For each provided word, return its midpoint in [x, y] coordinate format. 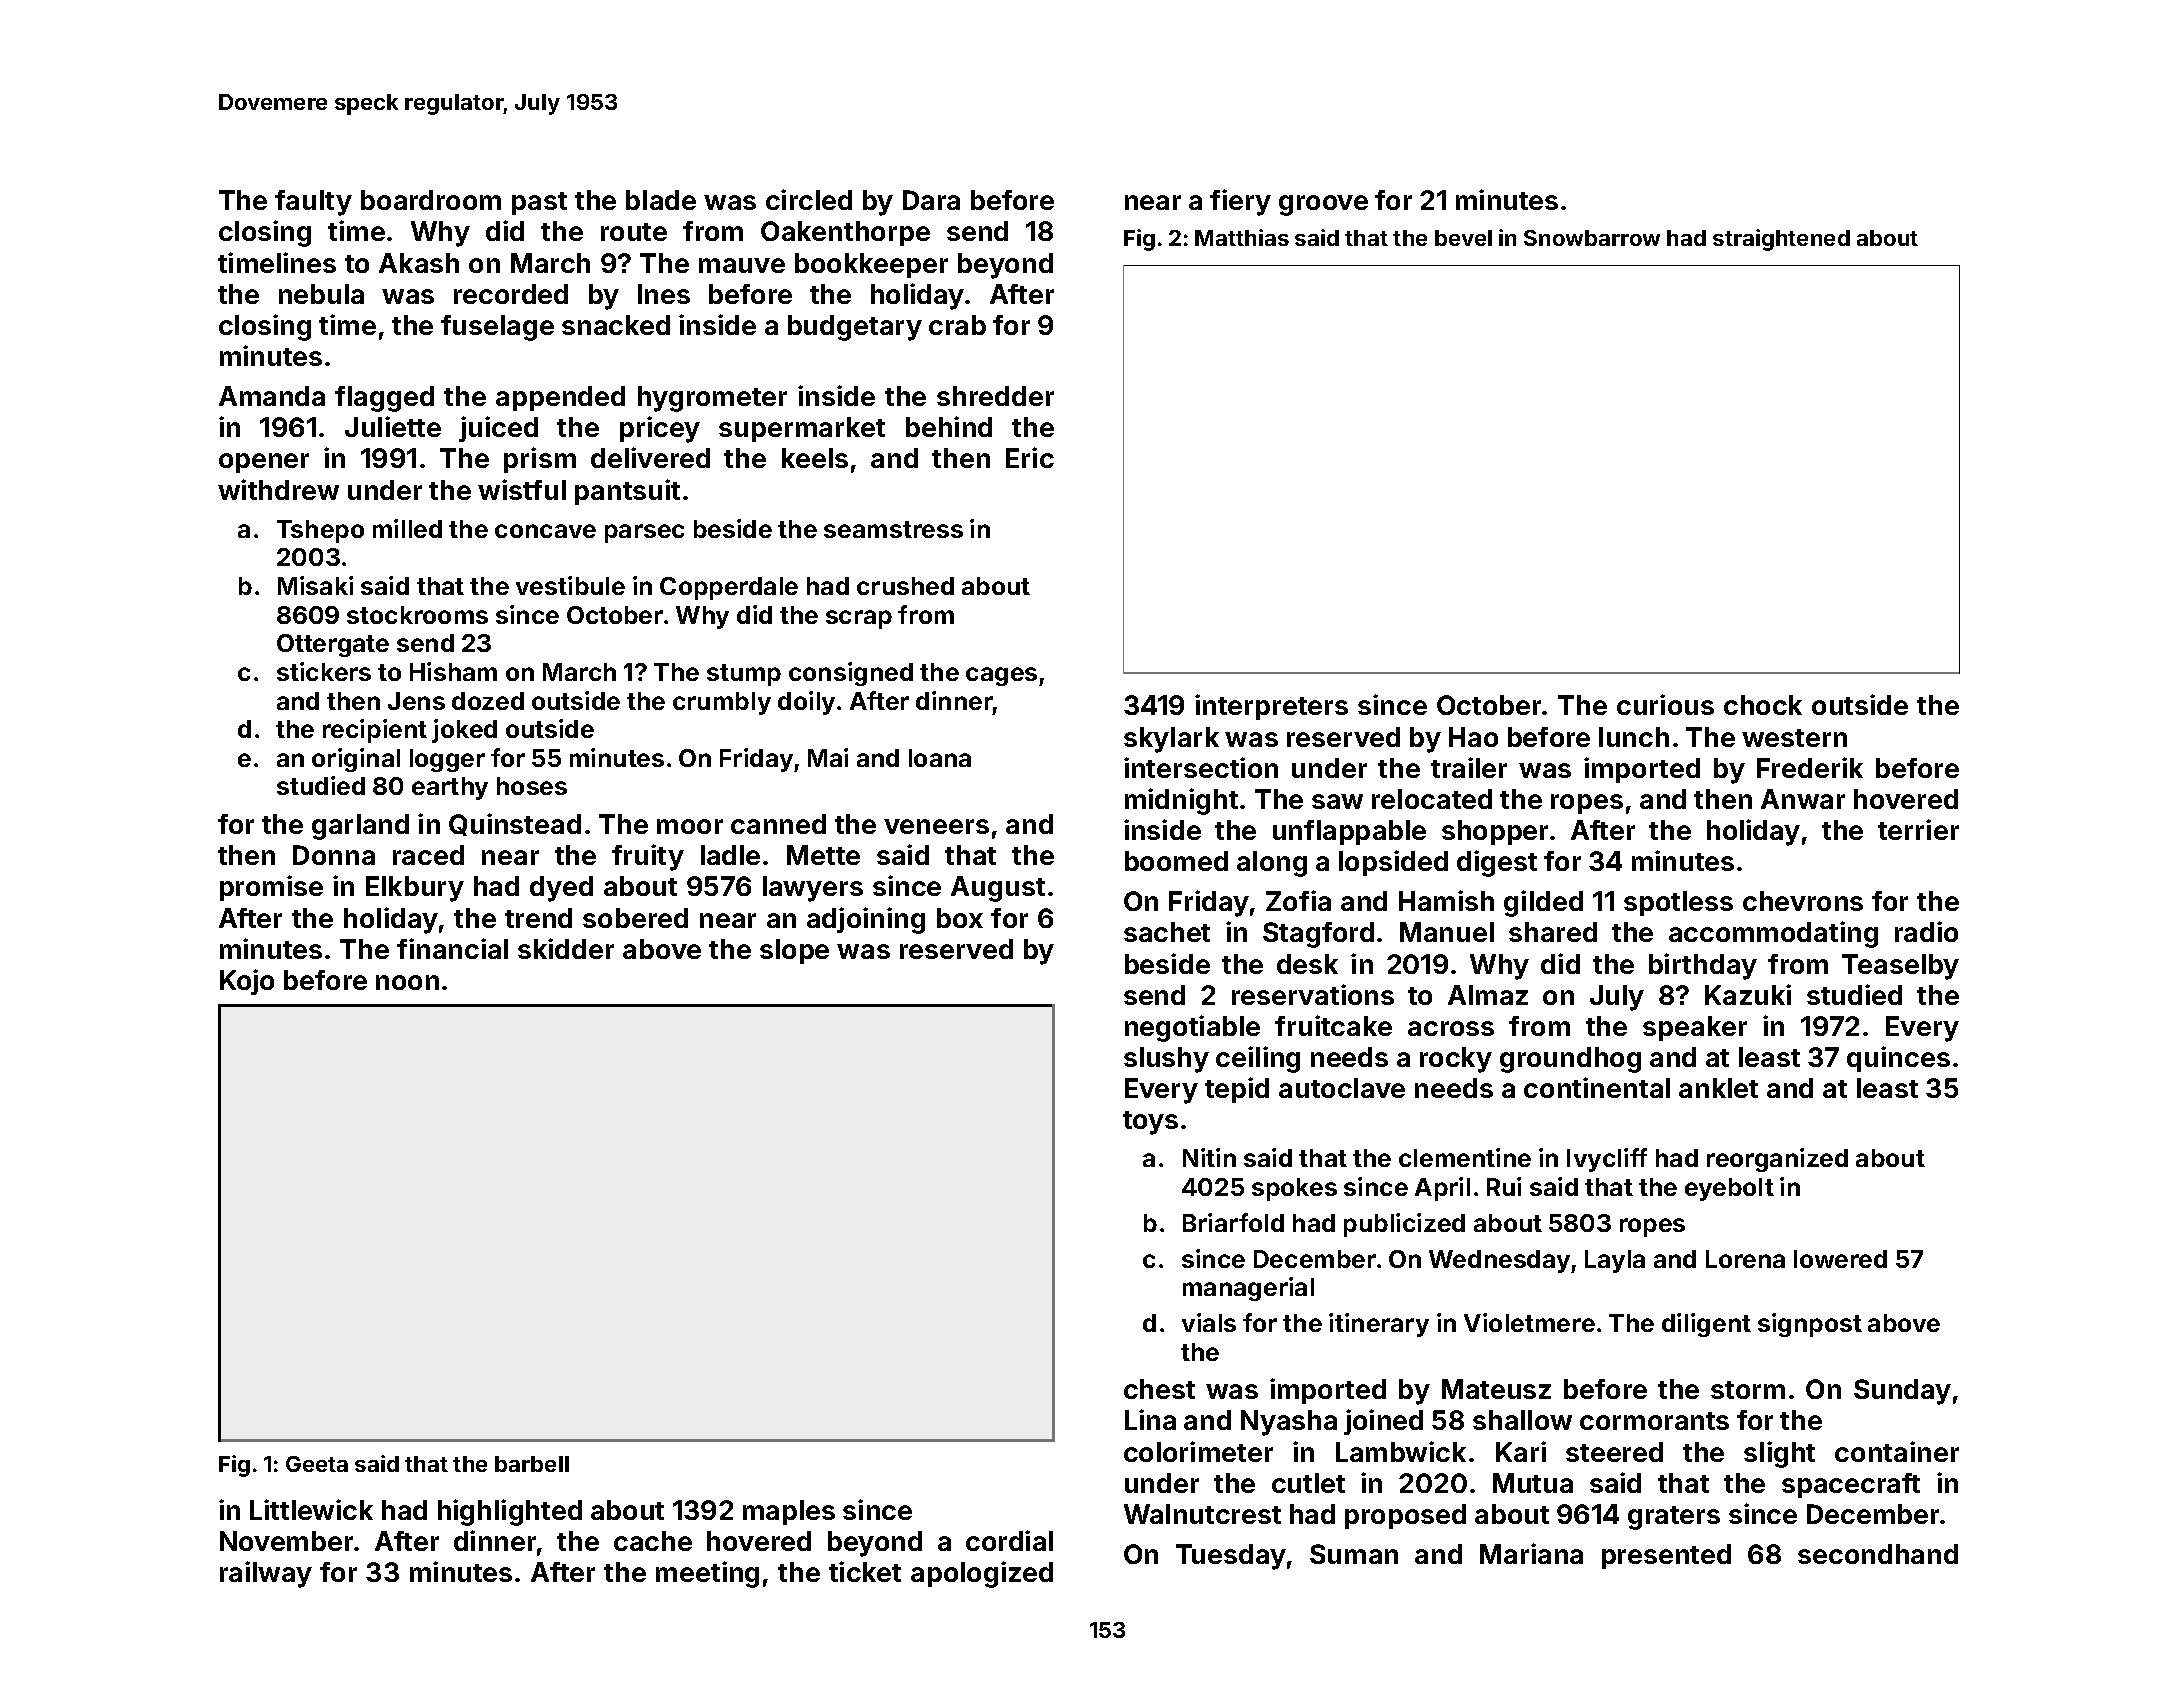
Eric [1030, 457]
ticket [865, 1571]
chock [1763, 705]
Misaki [315, 585]
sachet [1167, 932]
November [286, 1541]
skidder [566, 948]
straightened [1781, 240]
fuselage [497, 328]
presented [1666, 1556]
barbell [532, 1464]
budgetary [855, 328]
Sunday [1902, 1392]
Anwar [1803, 799]
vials [1209, 1322]
